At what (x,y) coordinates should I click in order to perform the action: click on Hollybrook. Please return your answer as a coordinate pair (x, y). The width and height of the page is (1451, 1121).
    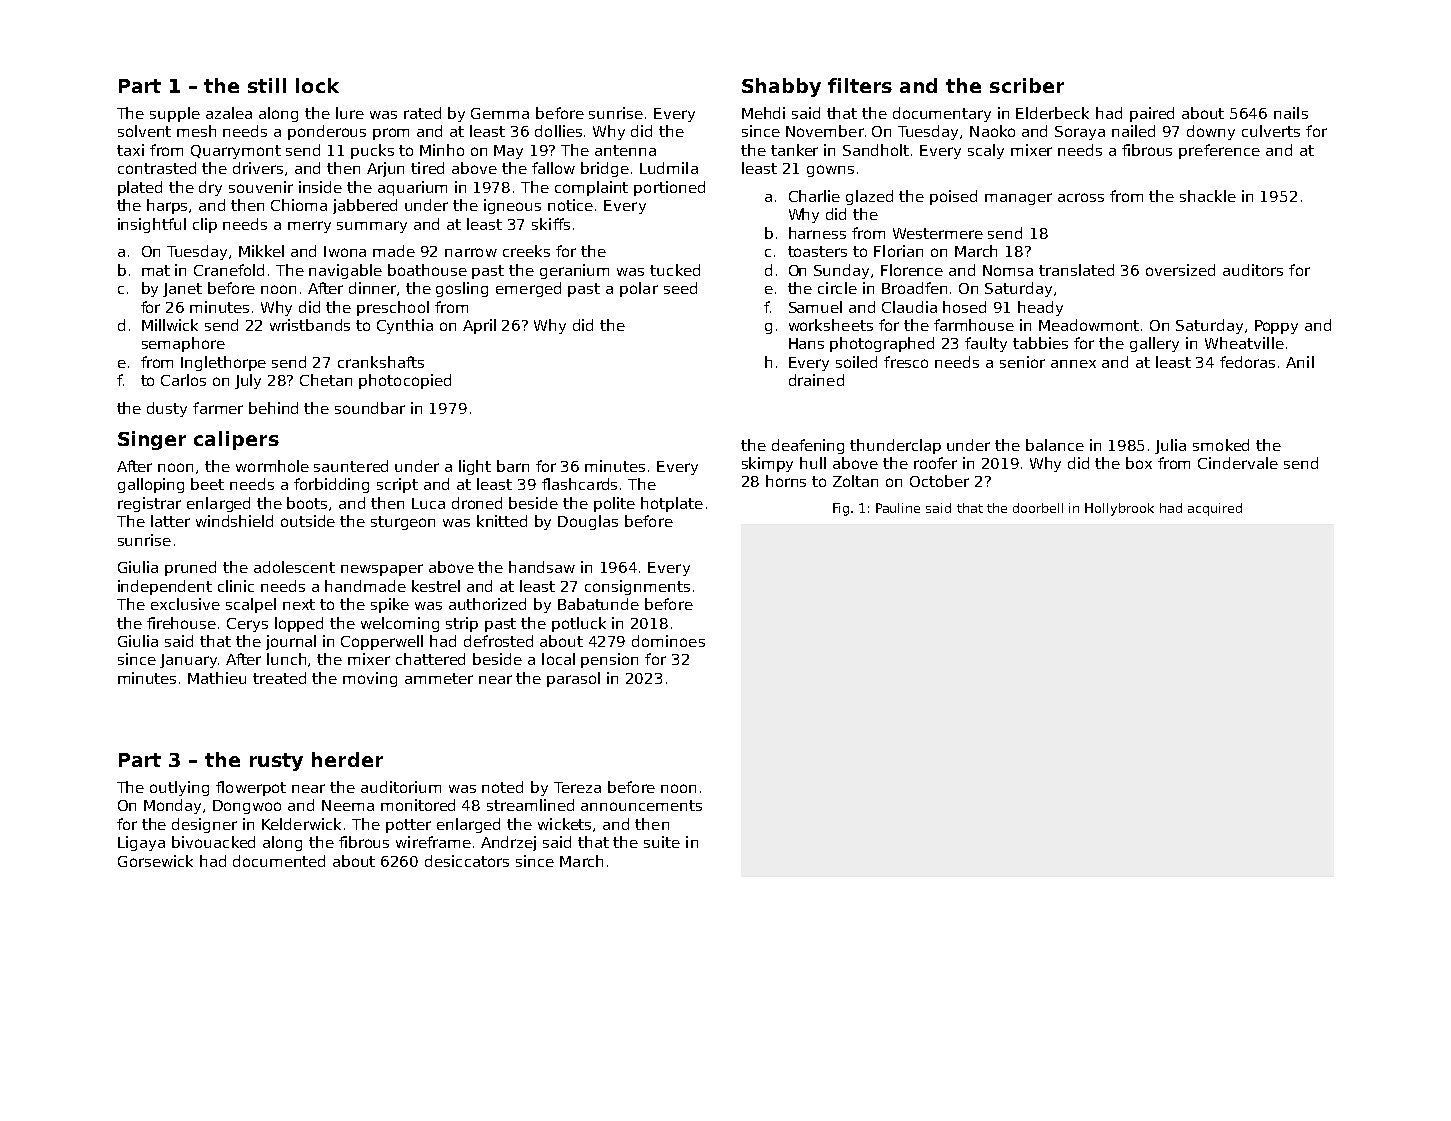
    Looking at the image, I should click on (1119, 509).
